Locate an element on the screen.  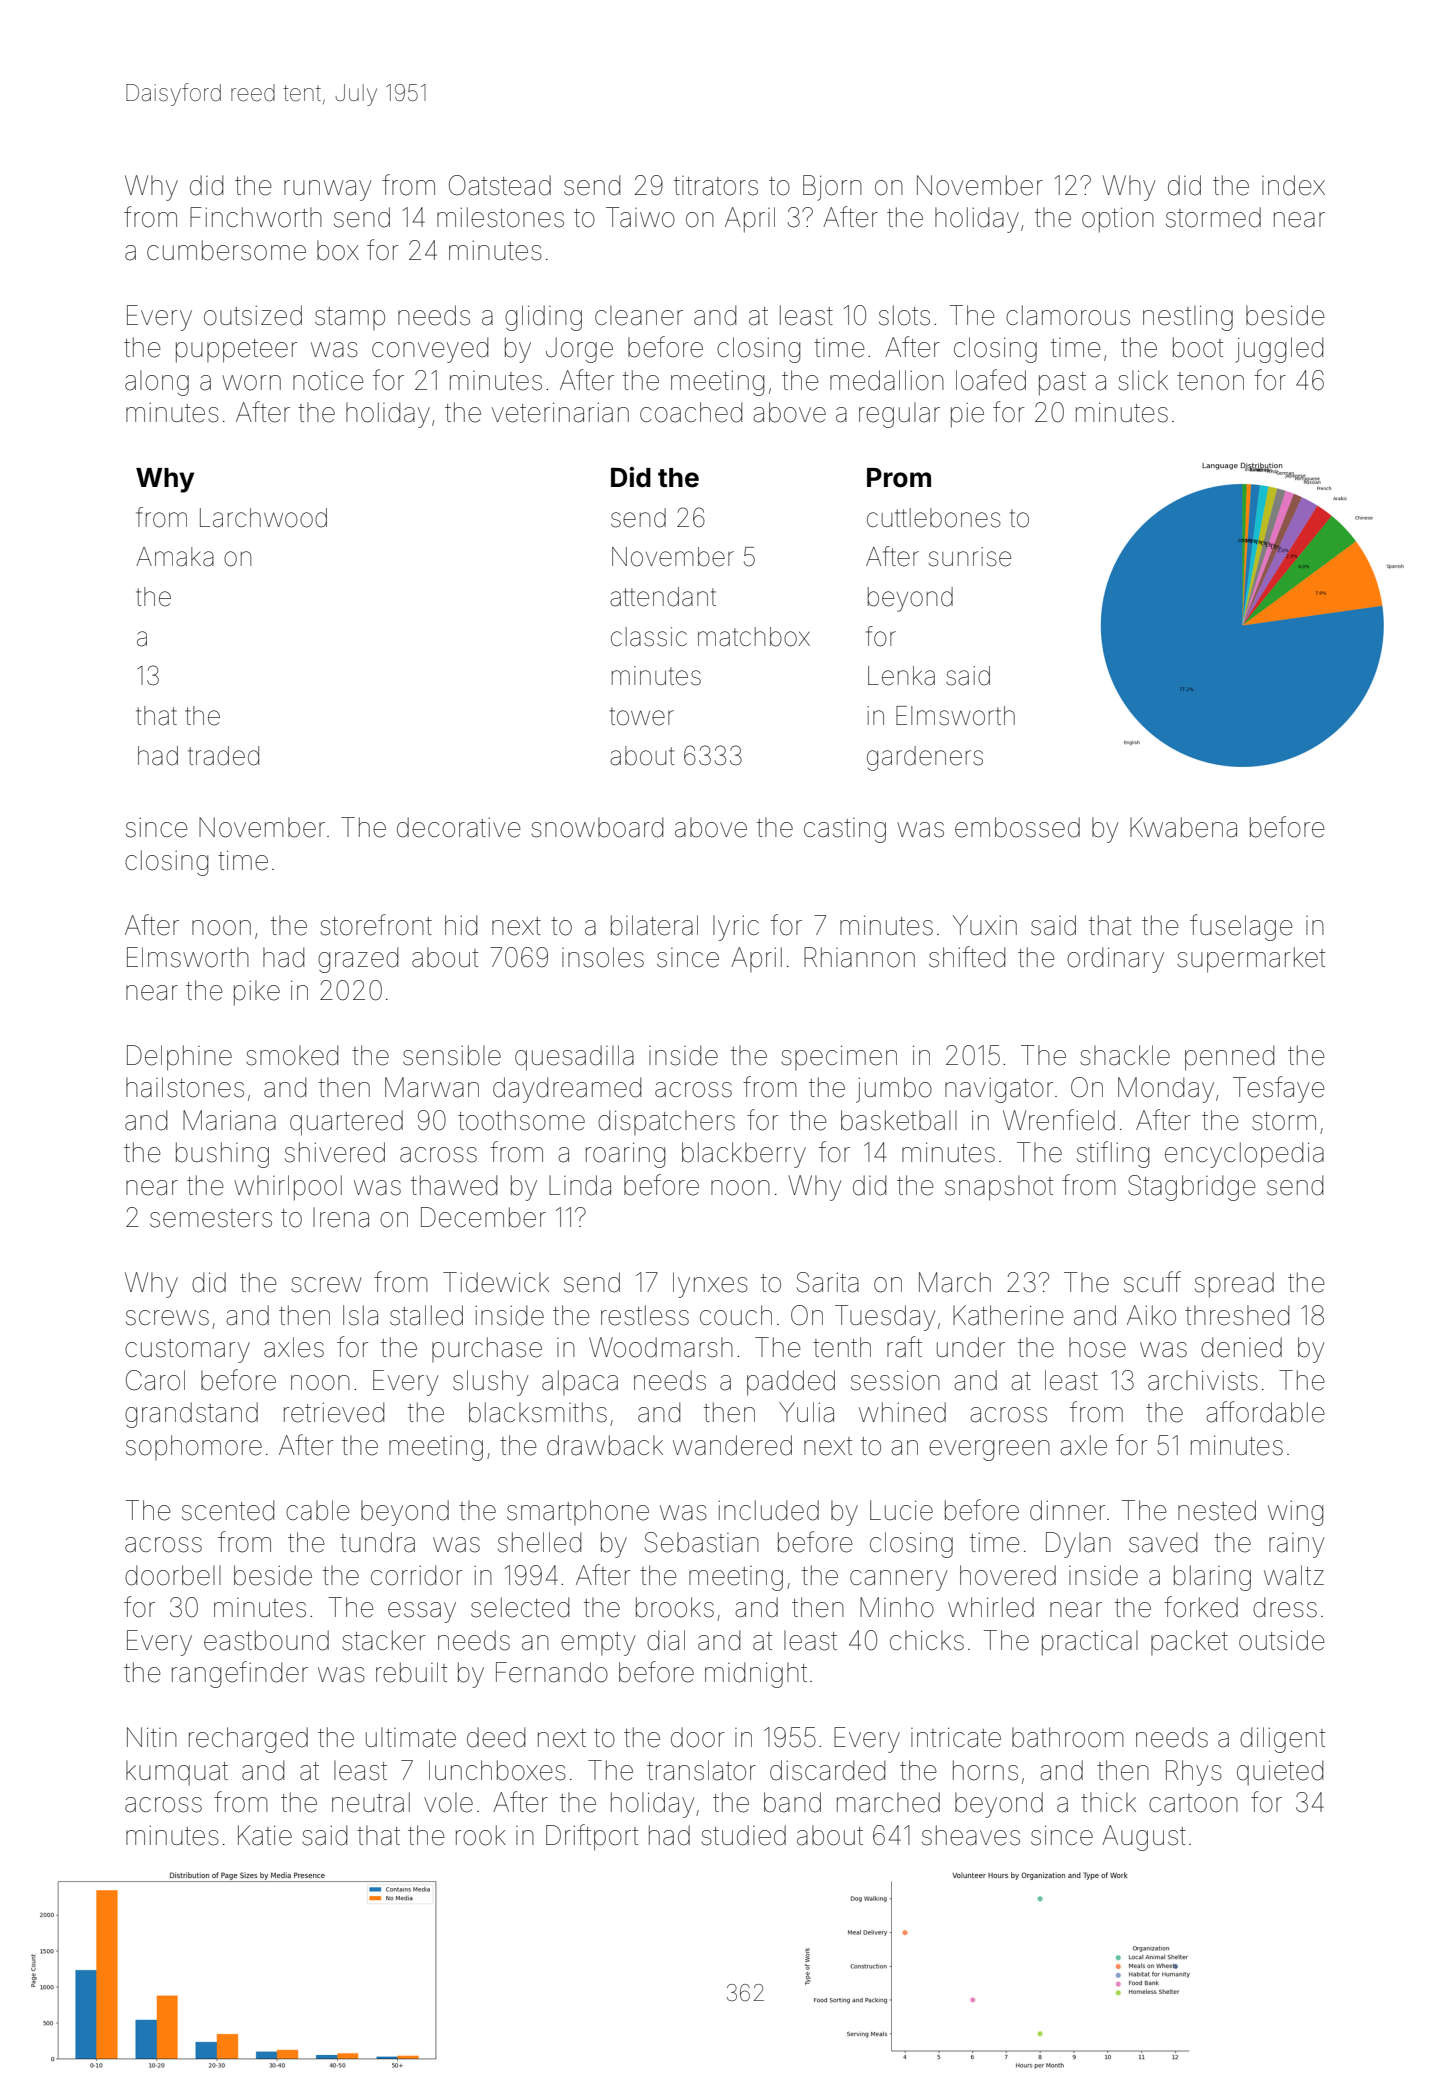
shifted is located at coordinates (967, 957).
